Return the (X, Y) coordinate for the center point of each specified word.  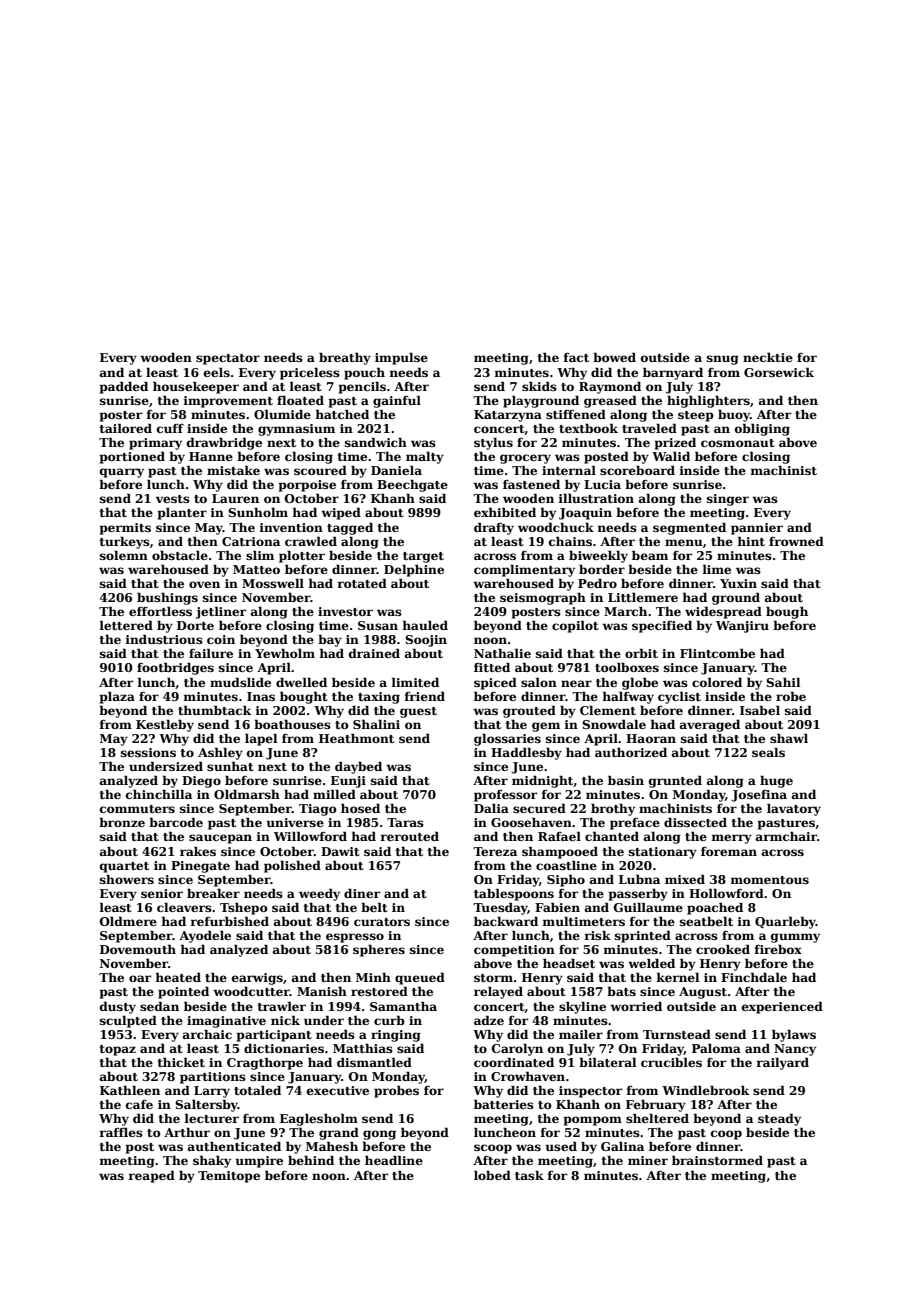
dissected (695, 822)
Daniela (396, 470)
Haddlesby (526, 753)
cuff (170, 428)
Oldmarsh (247, 794)
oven (204, 584)
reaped (151, 1177)
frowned (796, 541)
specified (662, 626)
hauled (425, 625)
